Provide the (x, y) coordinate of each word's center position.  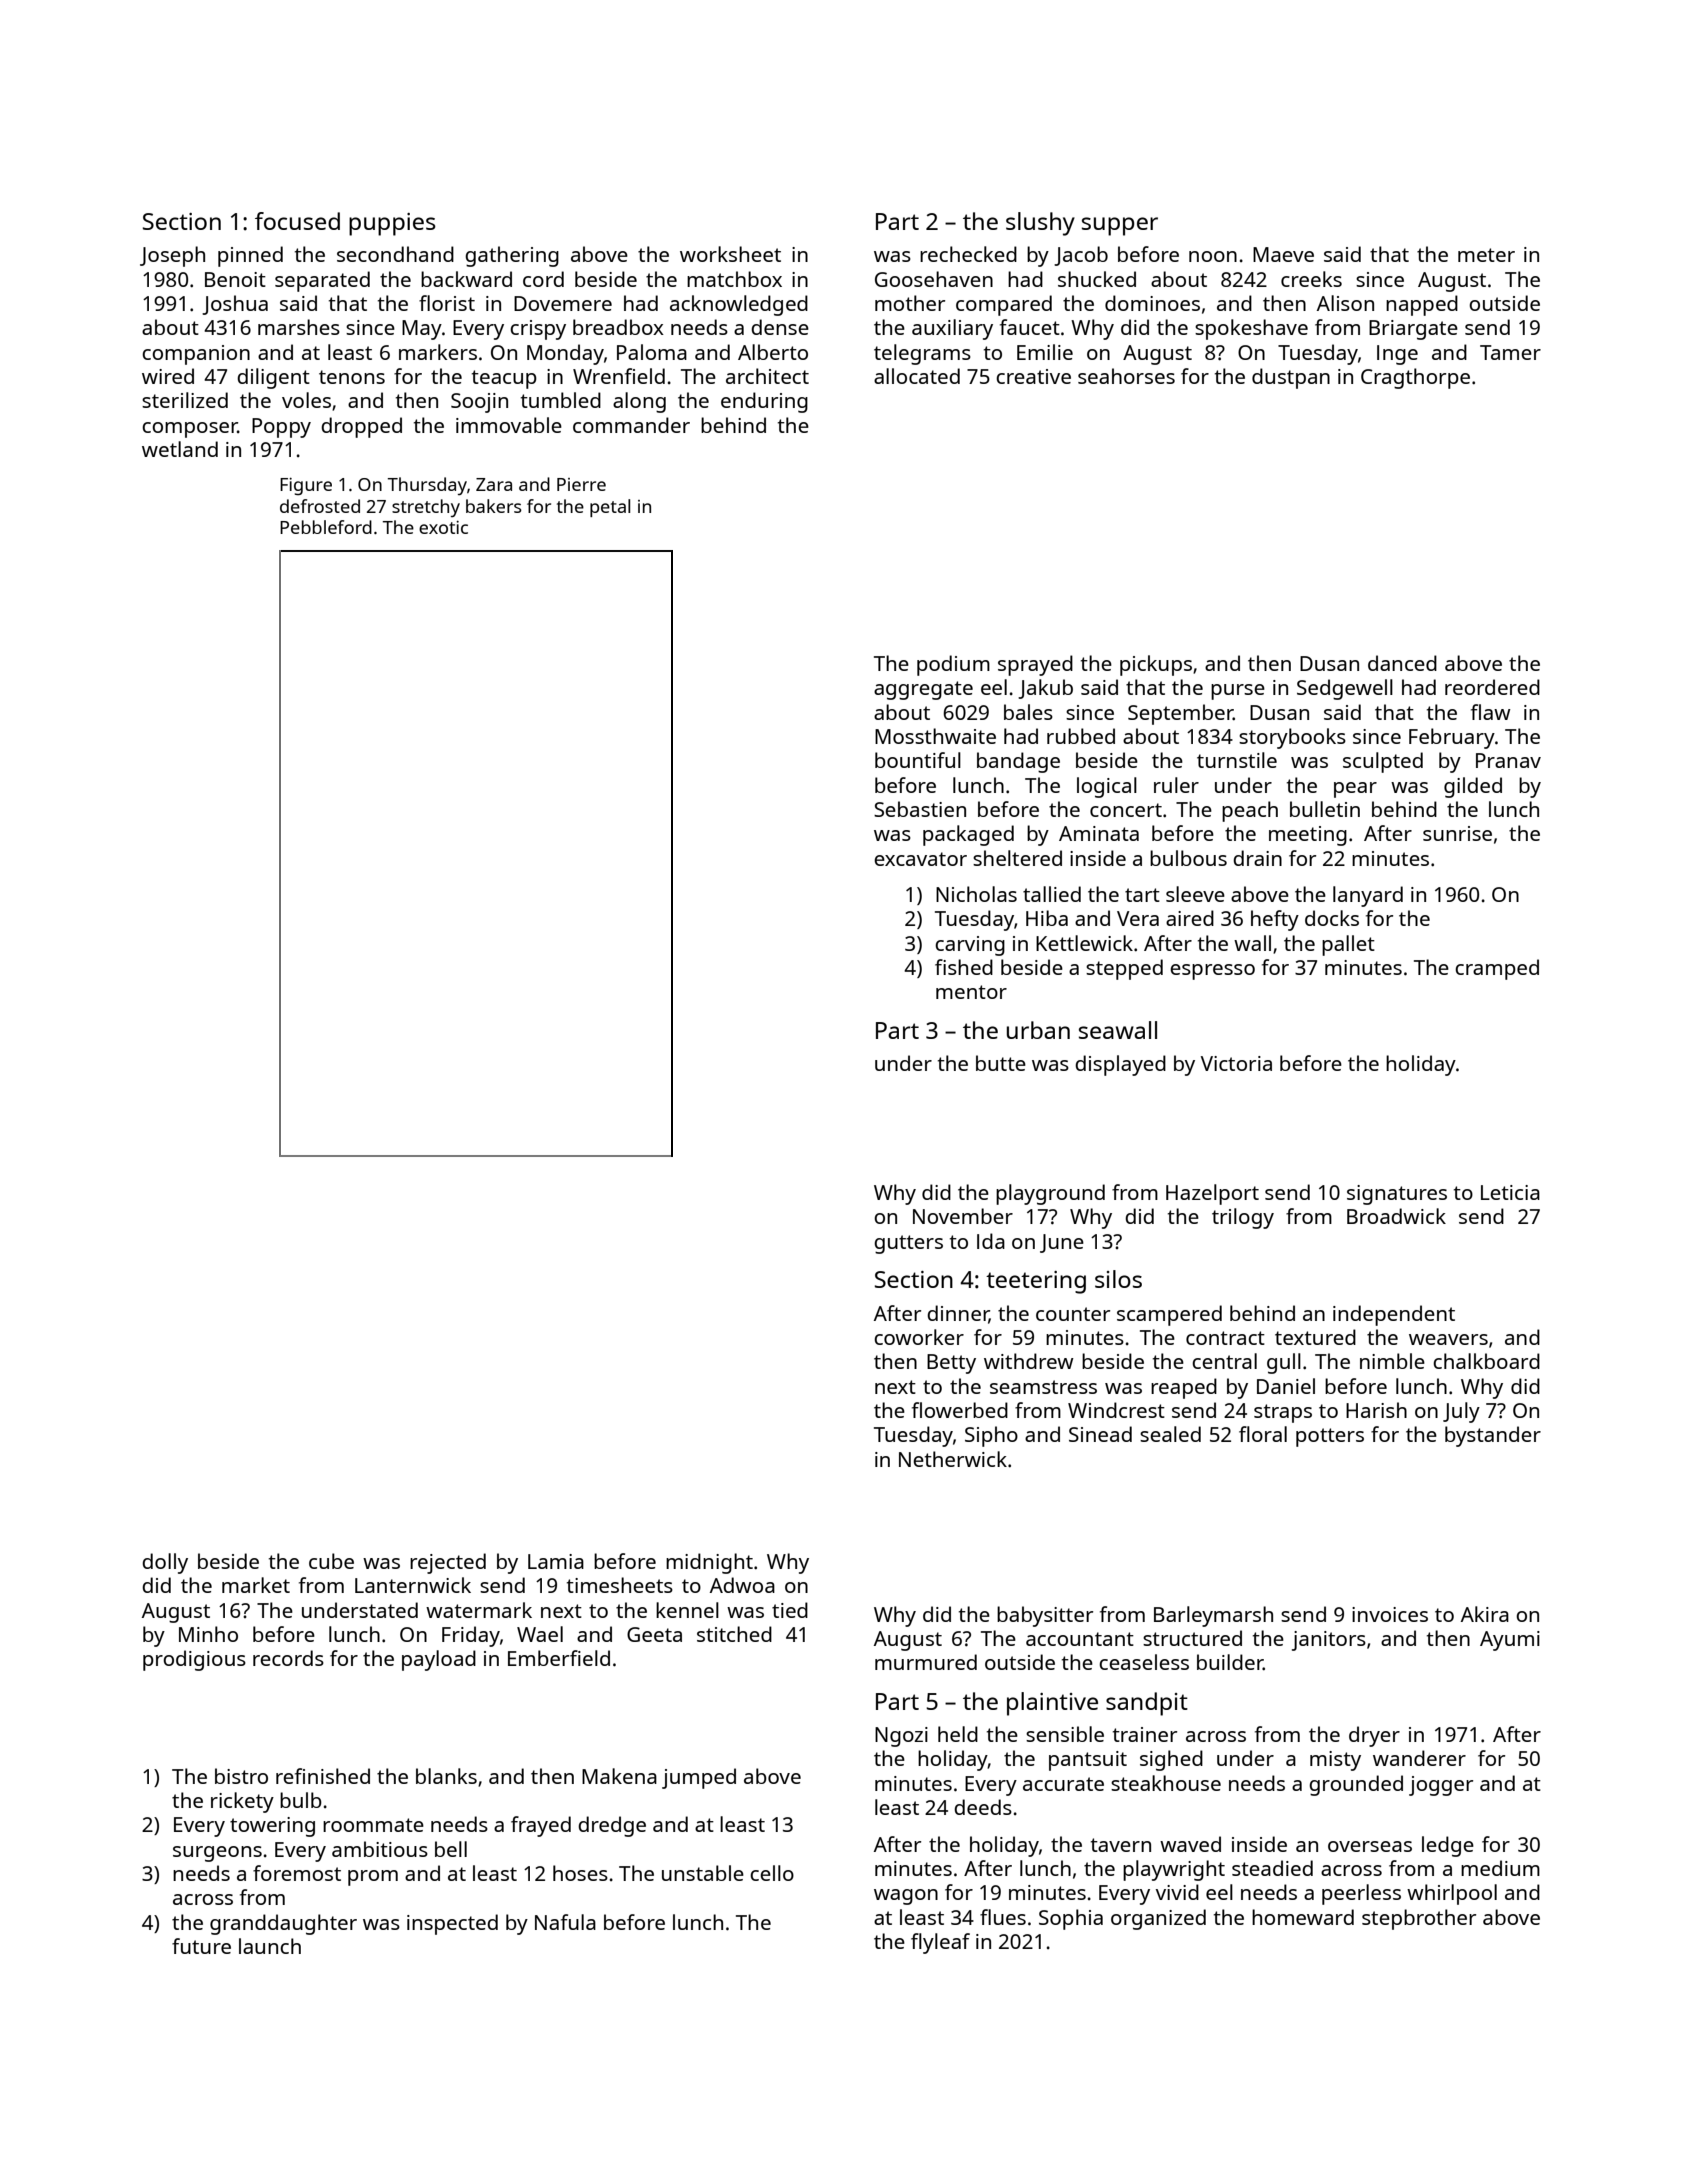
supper (1120, 226)
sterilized (185, 400)
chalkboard (1486, 1361)
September (1180, 714)
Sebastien (920, 809)
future (201, 1946)
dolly (165, 1563)
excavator (920, 859)
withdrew (1029, 1361)
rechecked (968, 254)
